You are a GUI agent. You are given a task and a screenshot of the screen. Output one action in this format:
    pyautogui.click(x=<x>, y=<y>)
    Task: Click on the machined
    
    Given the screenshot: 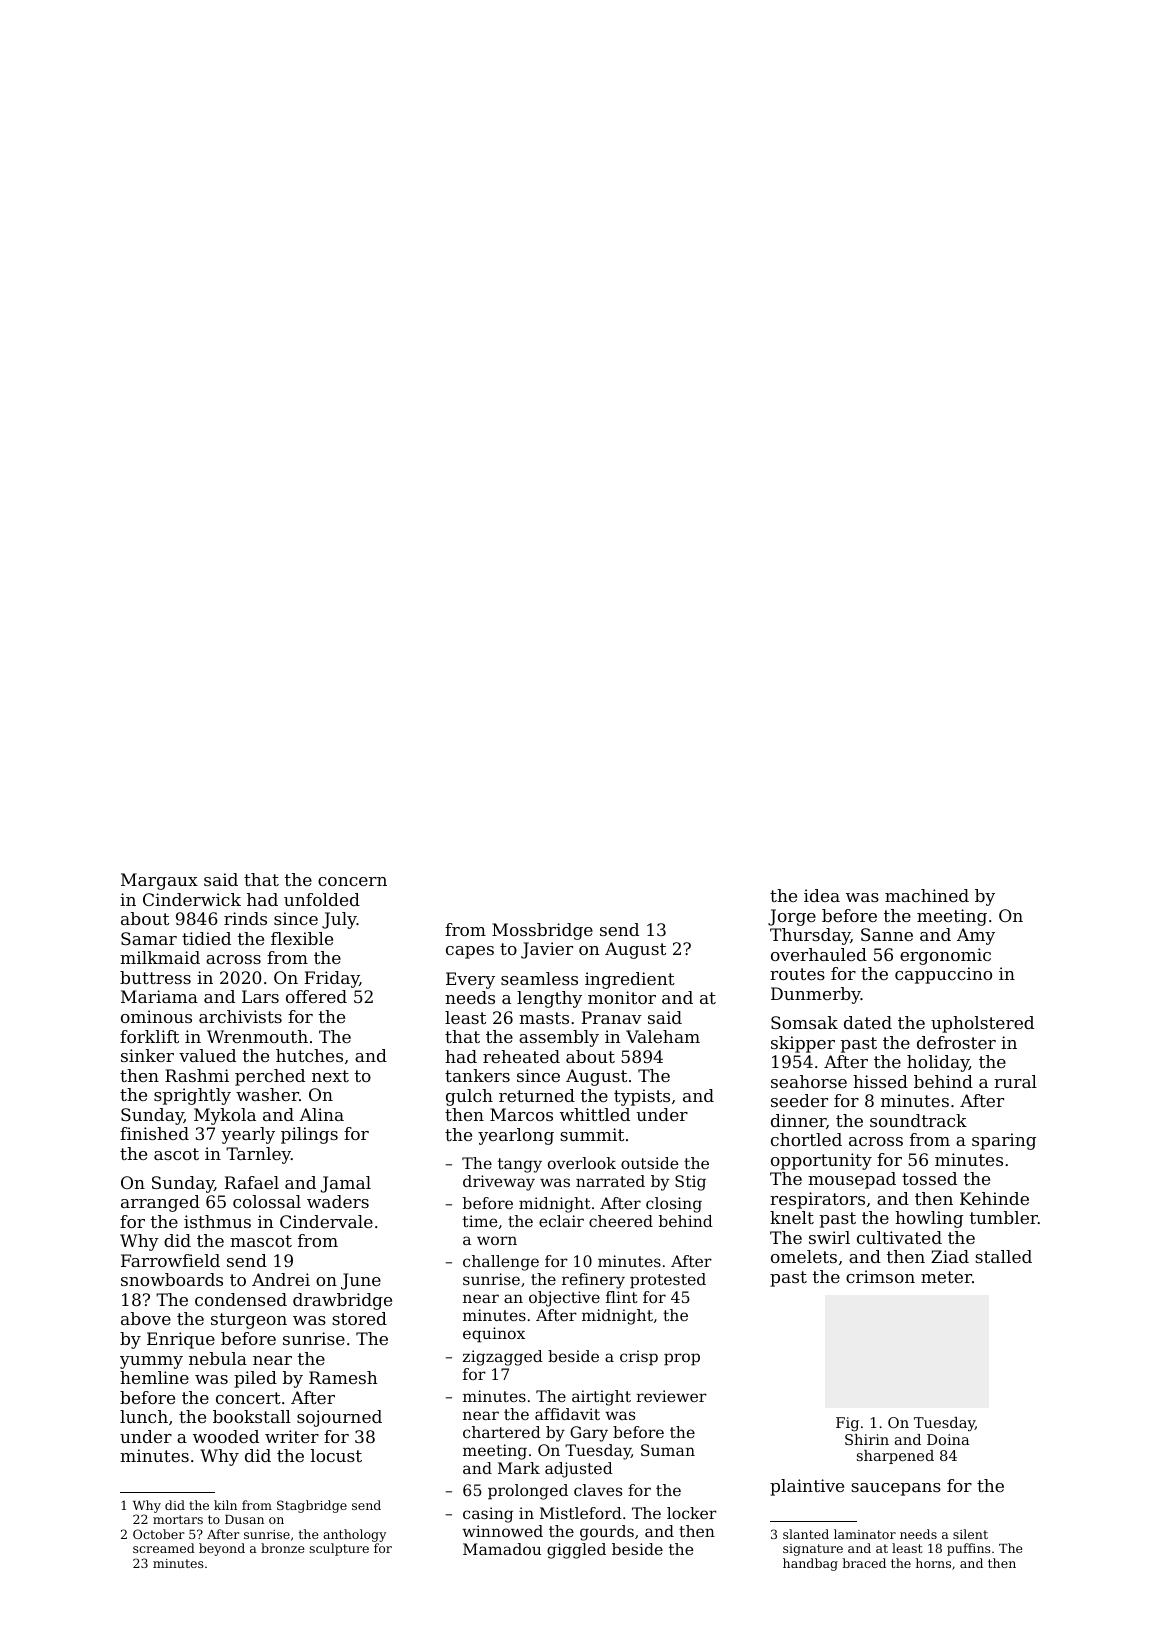 What is the action you would take?
    pyautogui.click(x=927, y=895)
